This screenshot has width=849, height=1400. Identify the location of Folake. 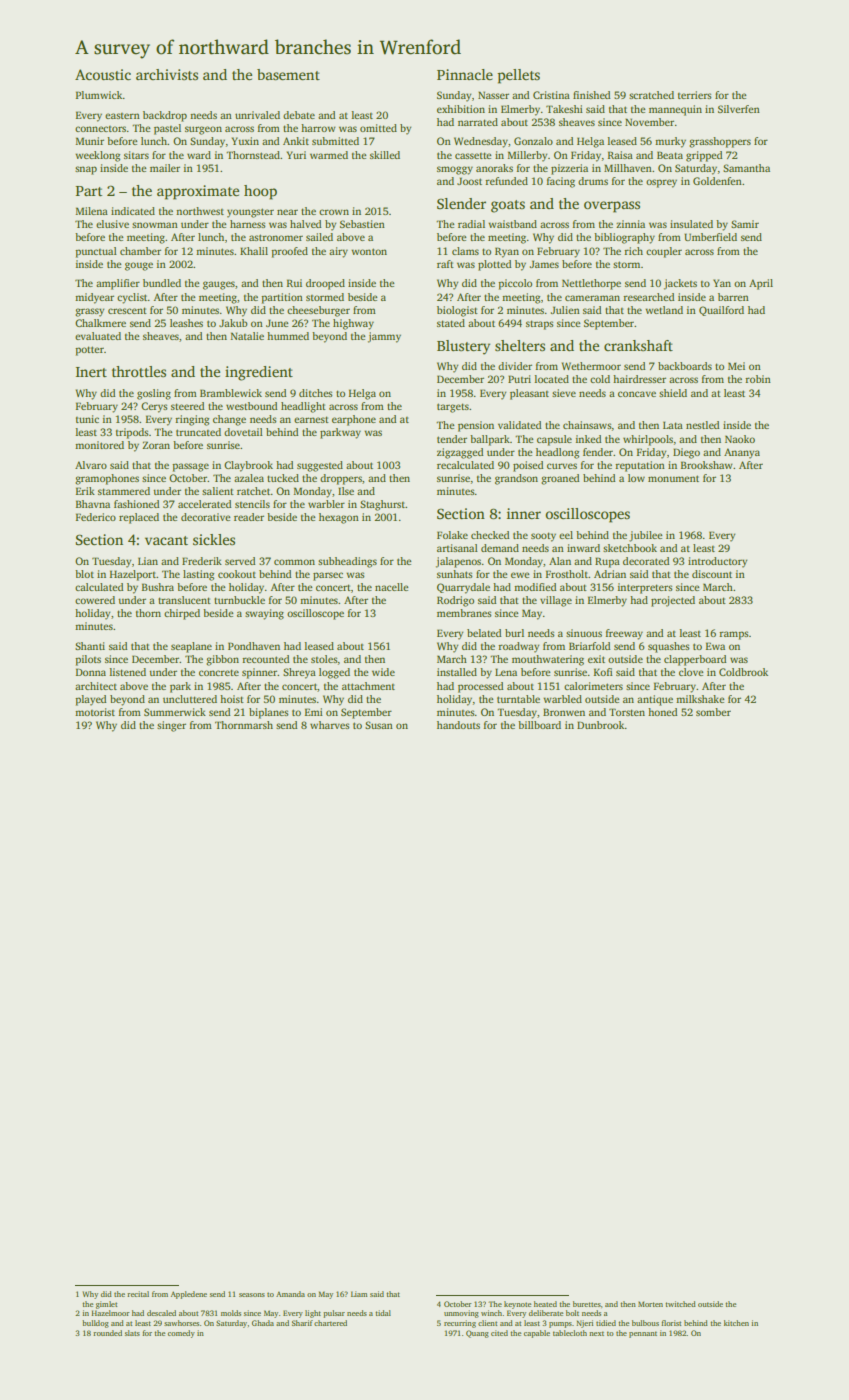
(452, 535).
